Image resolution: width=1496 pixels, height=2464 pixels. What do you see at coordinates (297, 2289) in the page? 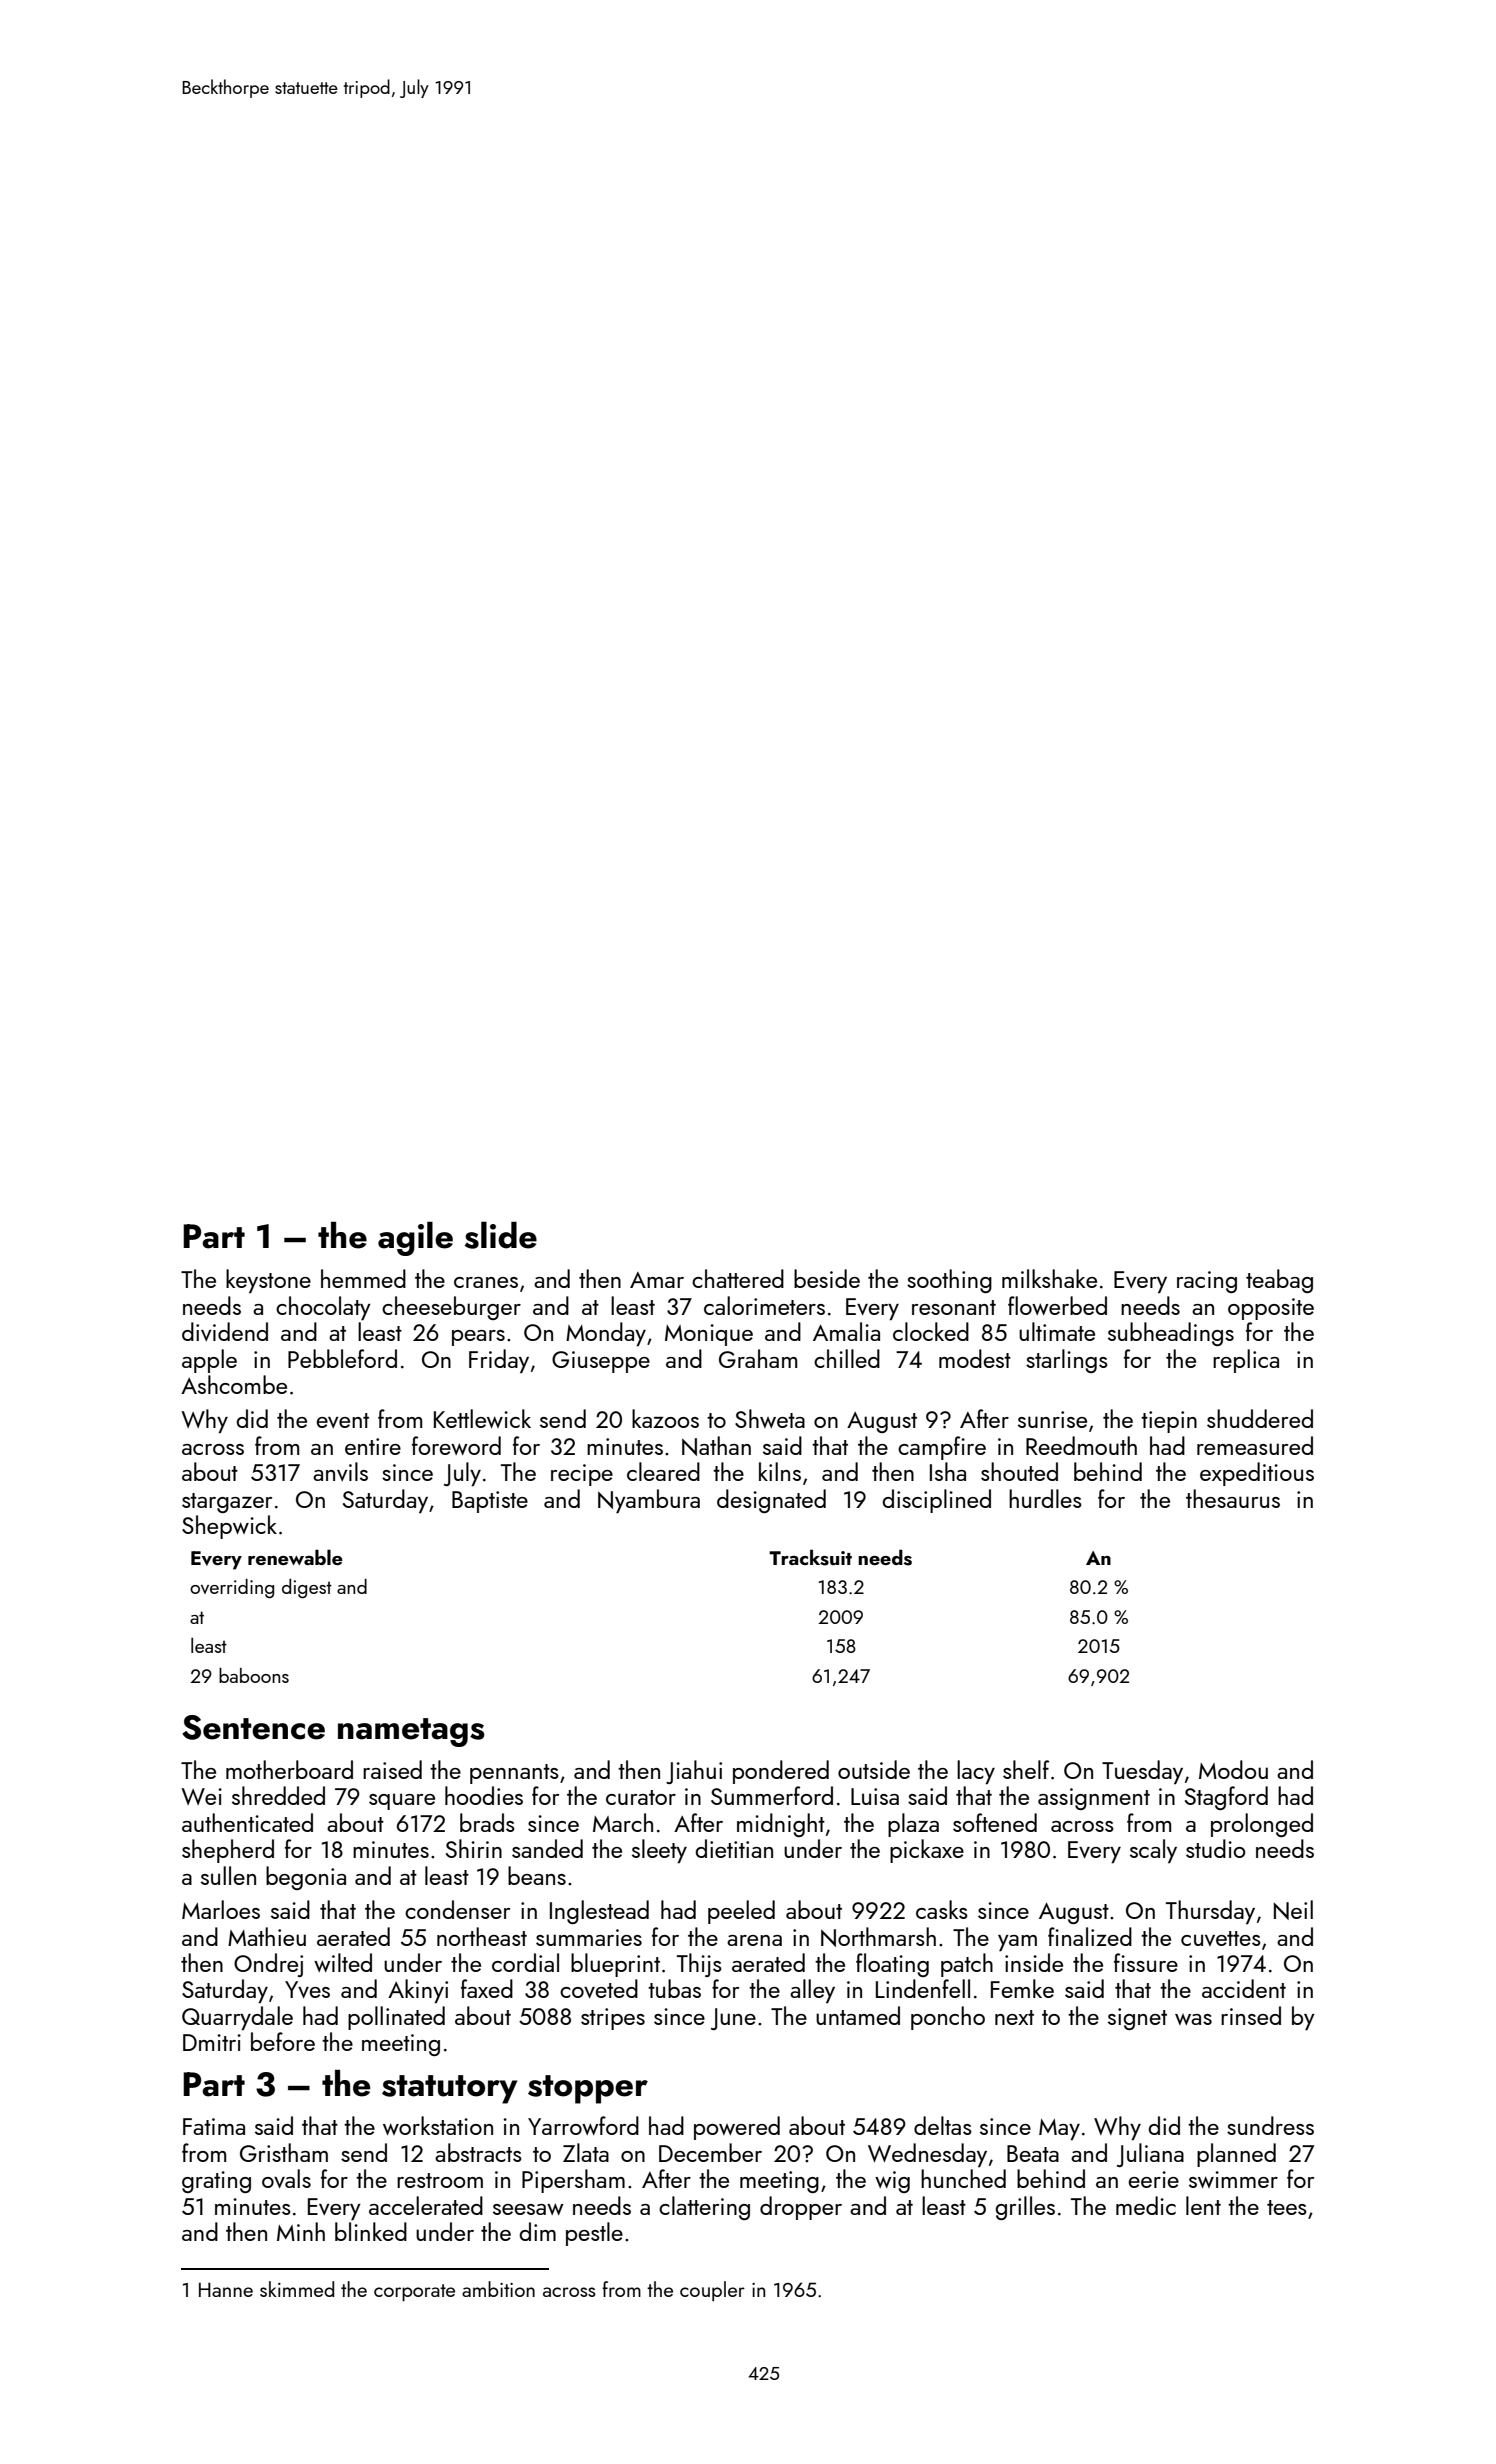
I see `skimmed` at bounding box center [297, 2289].
